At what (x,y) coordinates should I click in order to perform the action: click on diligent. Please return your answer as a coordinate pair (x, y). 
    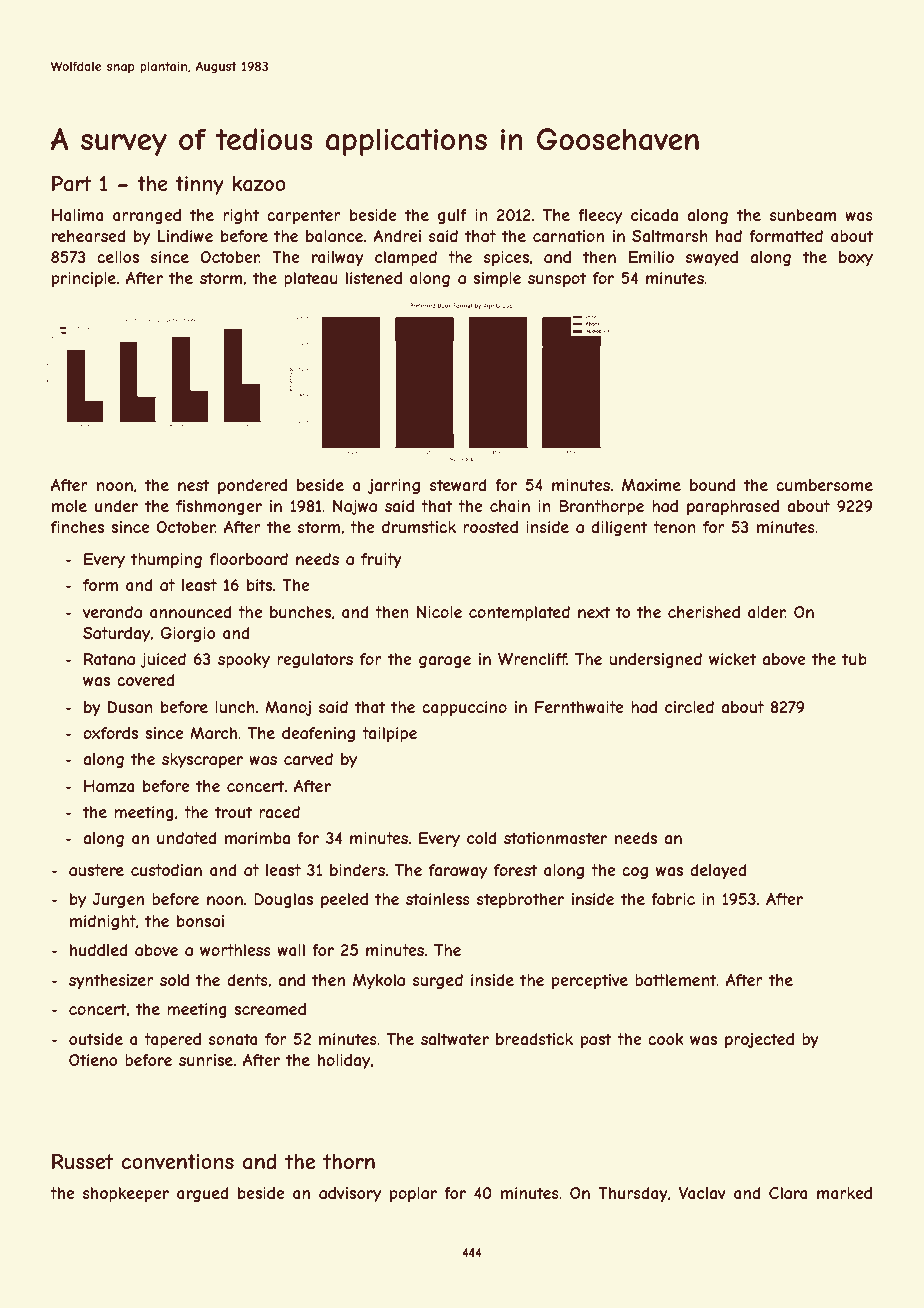
    Looking at the image, I should click on (619, 528).
